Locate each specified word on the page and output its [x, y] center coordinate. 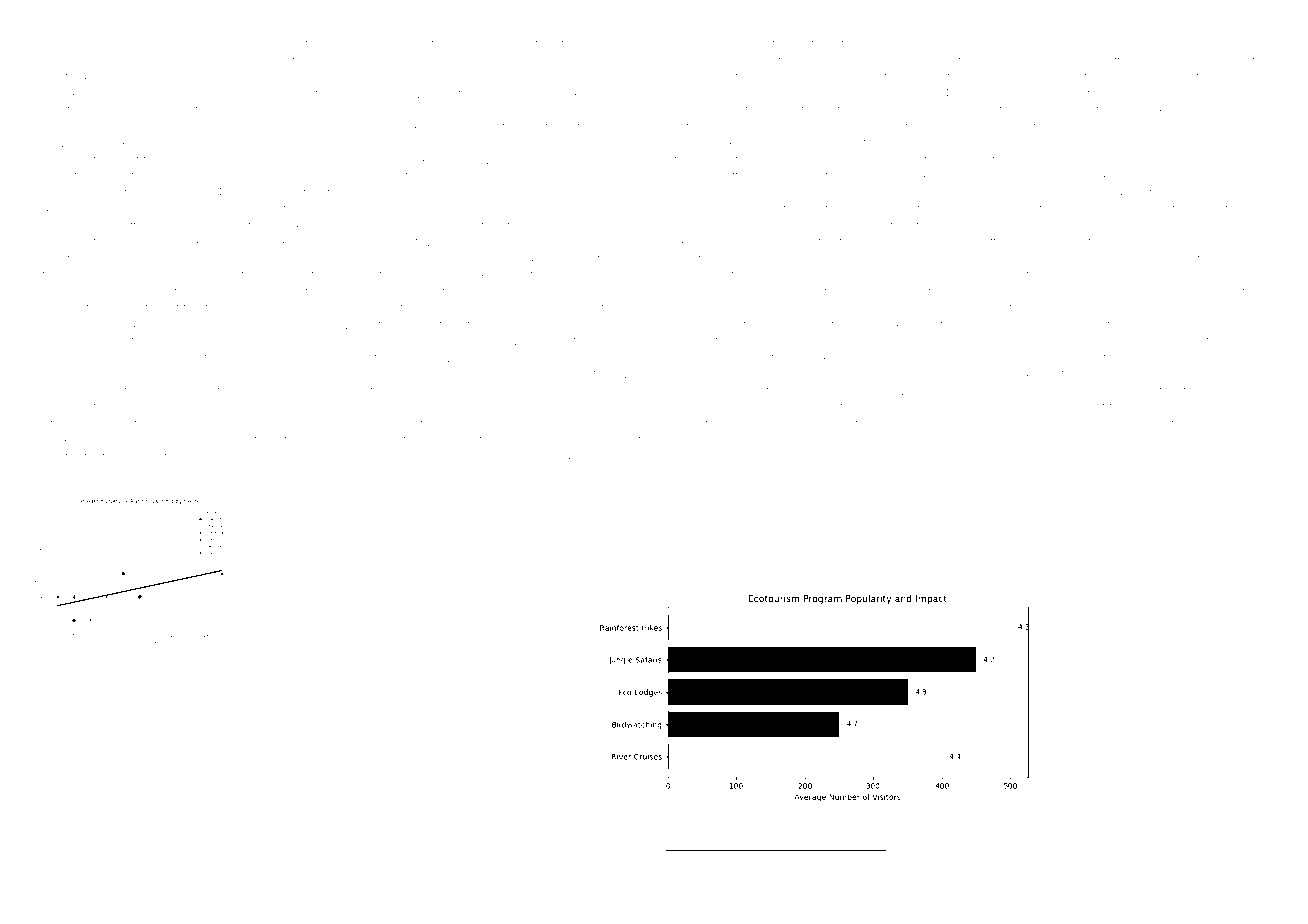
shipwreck [504, 456]
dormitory [1003, 260]
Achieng [692, 861]
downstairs [1008, 424]
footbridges [116, 457]
